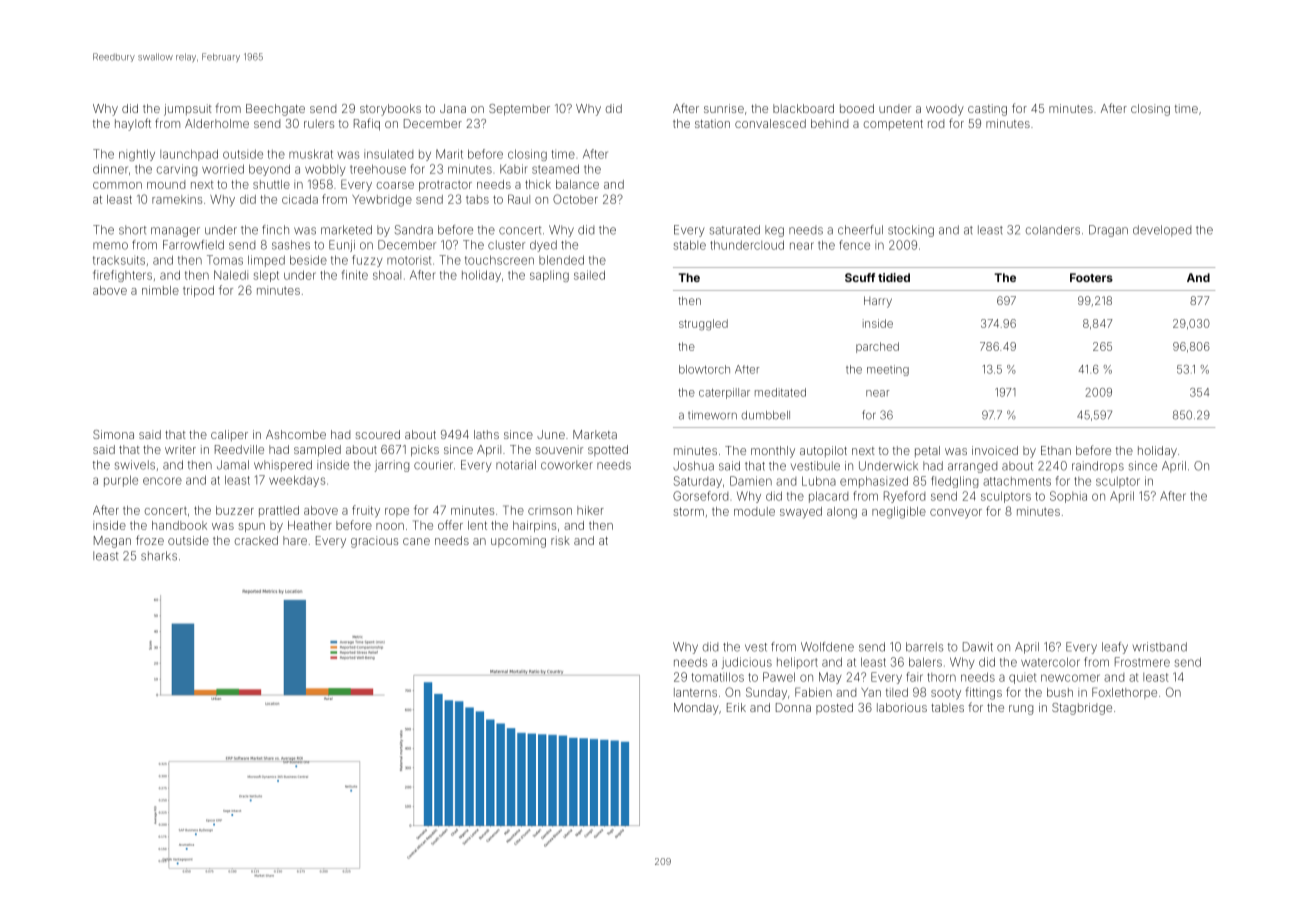  I want to click on Sophia, so click(1068, 497).
